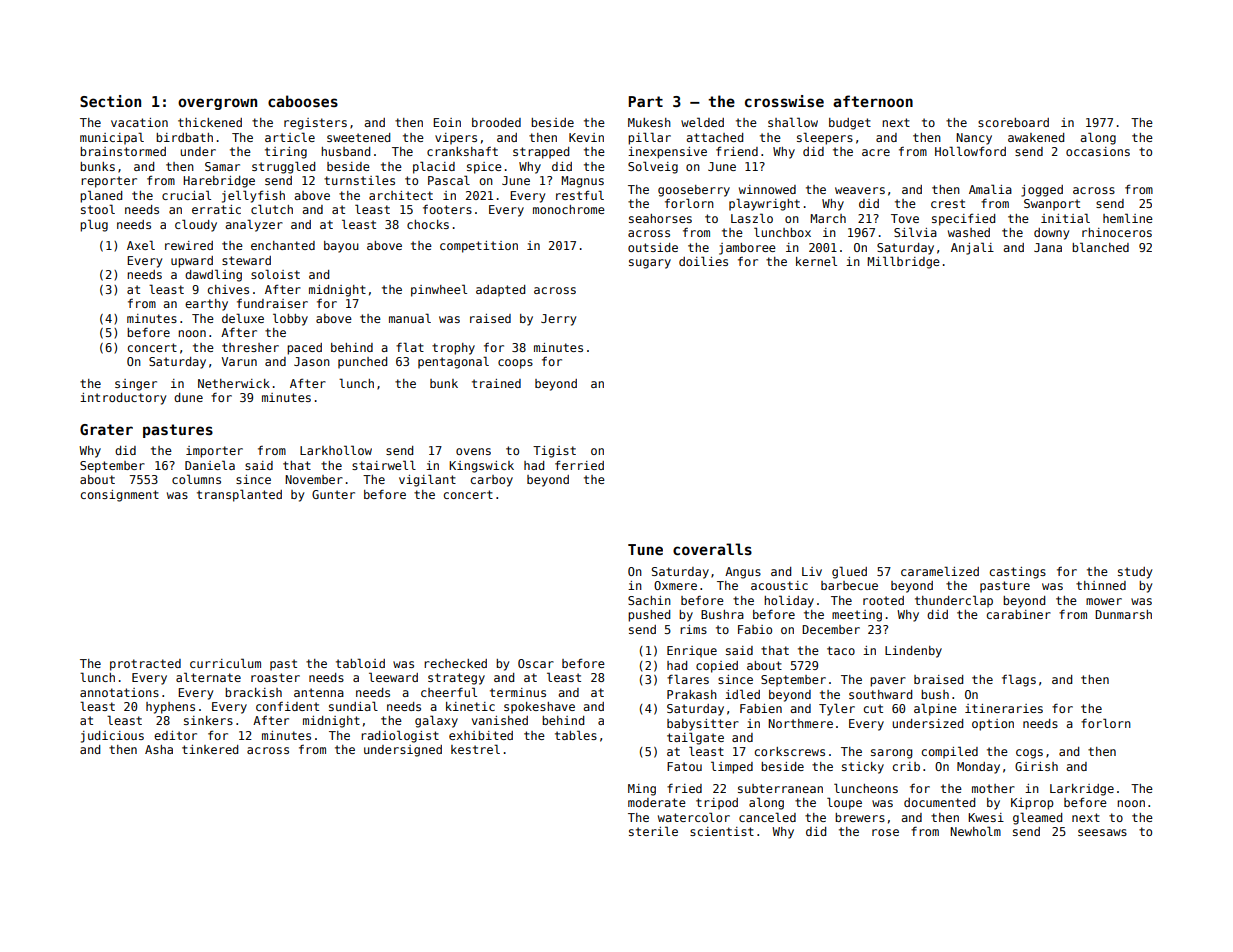 This page has height=952, width=1233. What do you see at coordinates (903, 262) in the page?
I see `Millbridge` at bounding box center [903, 262].
